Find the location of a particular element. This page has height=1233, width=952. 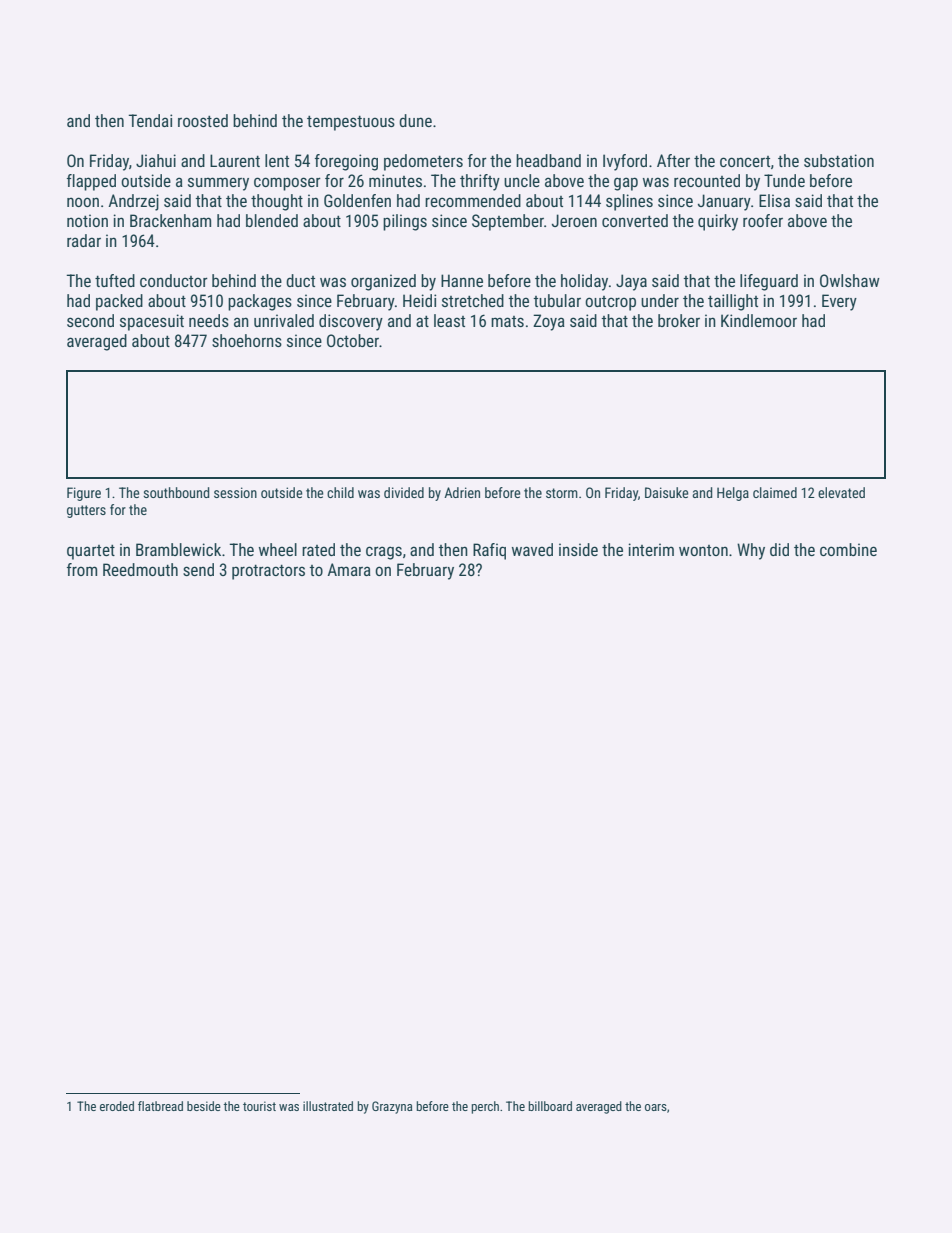

Why is located at coordinates (751, 551).
